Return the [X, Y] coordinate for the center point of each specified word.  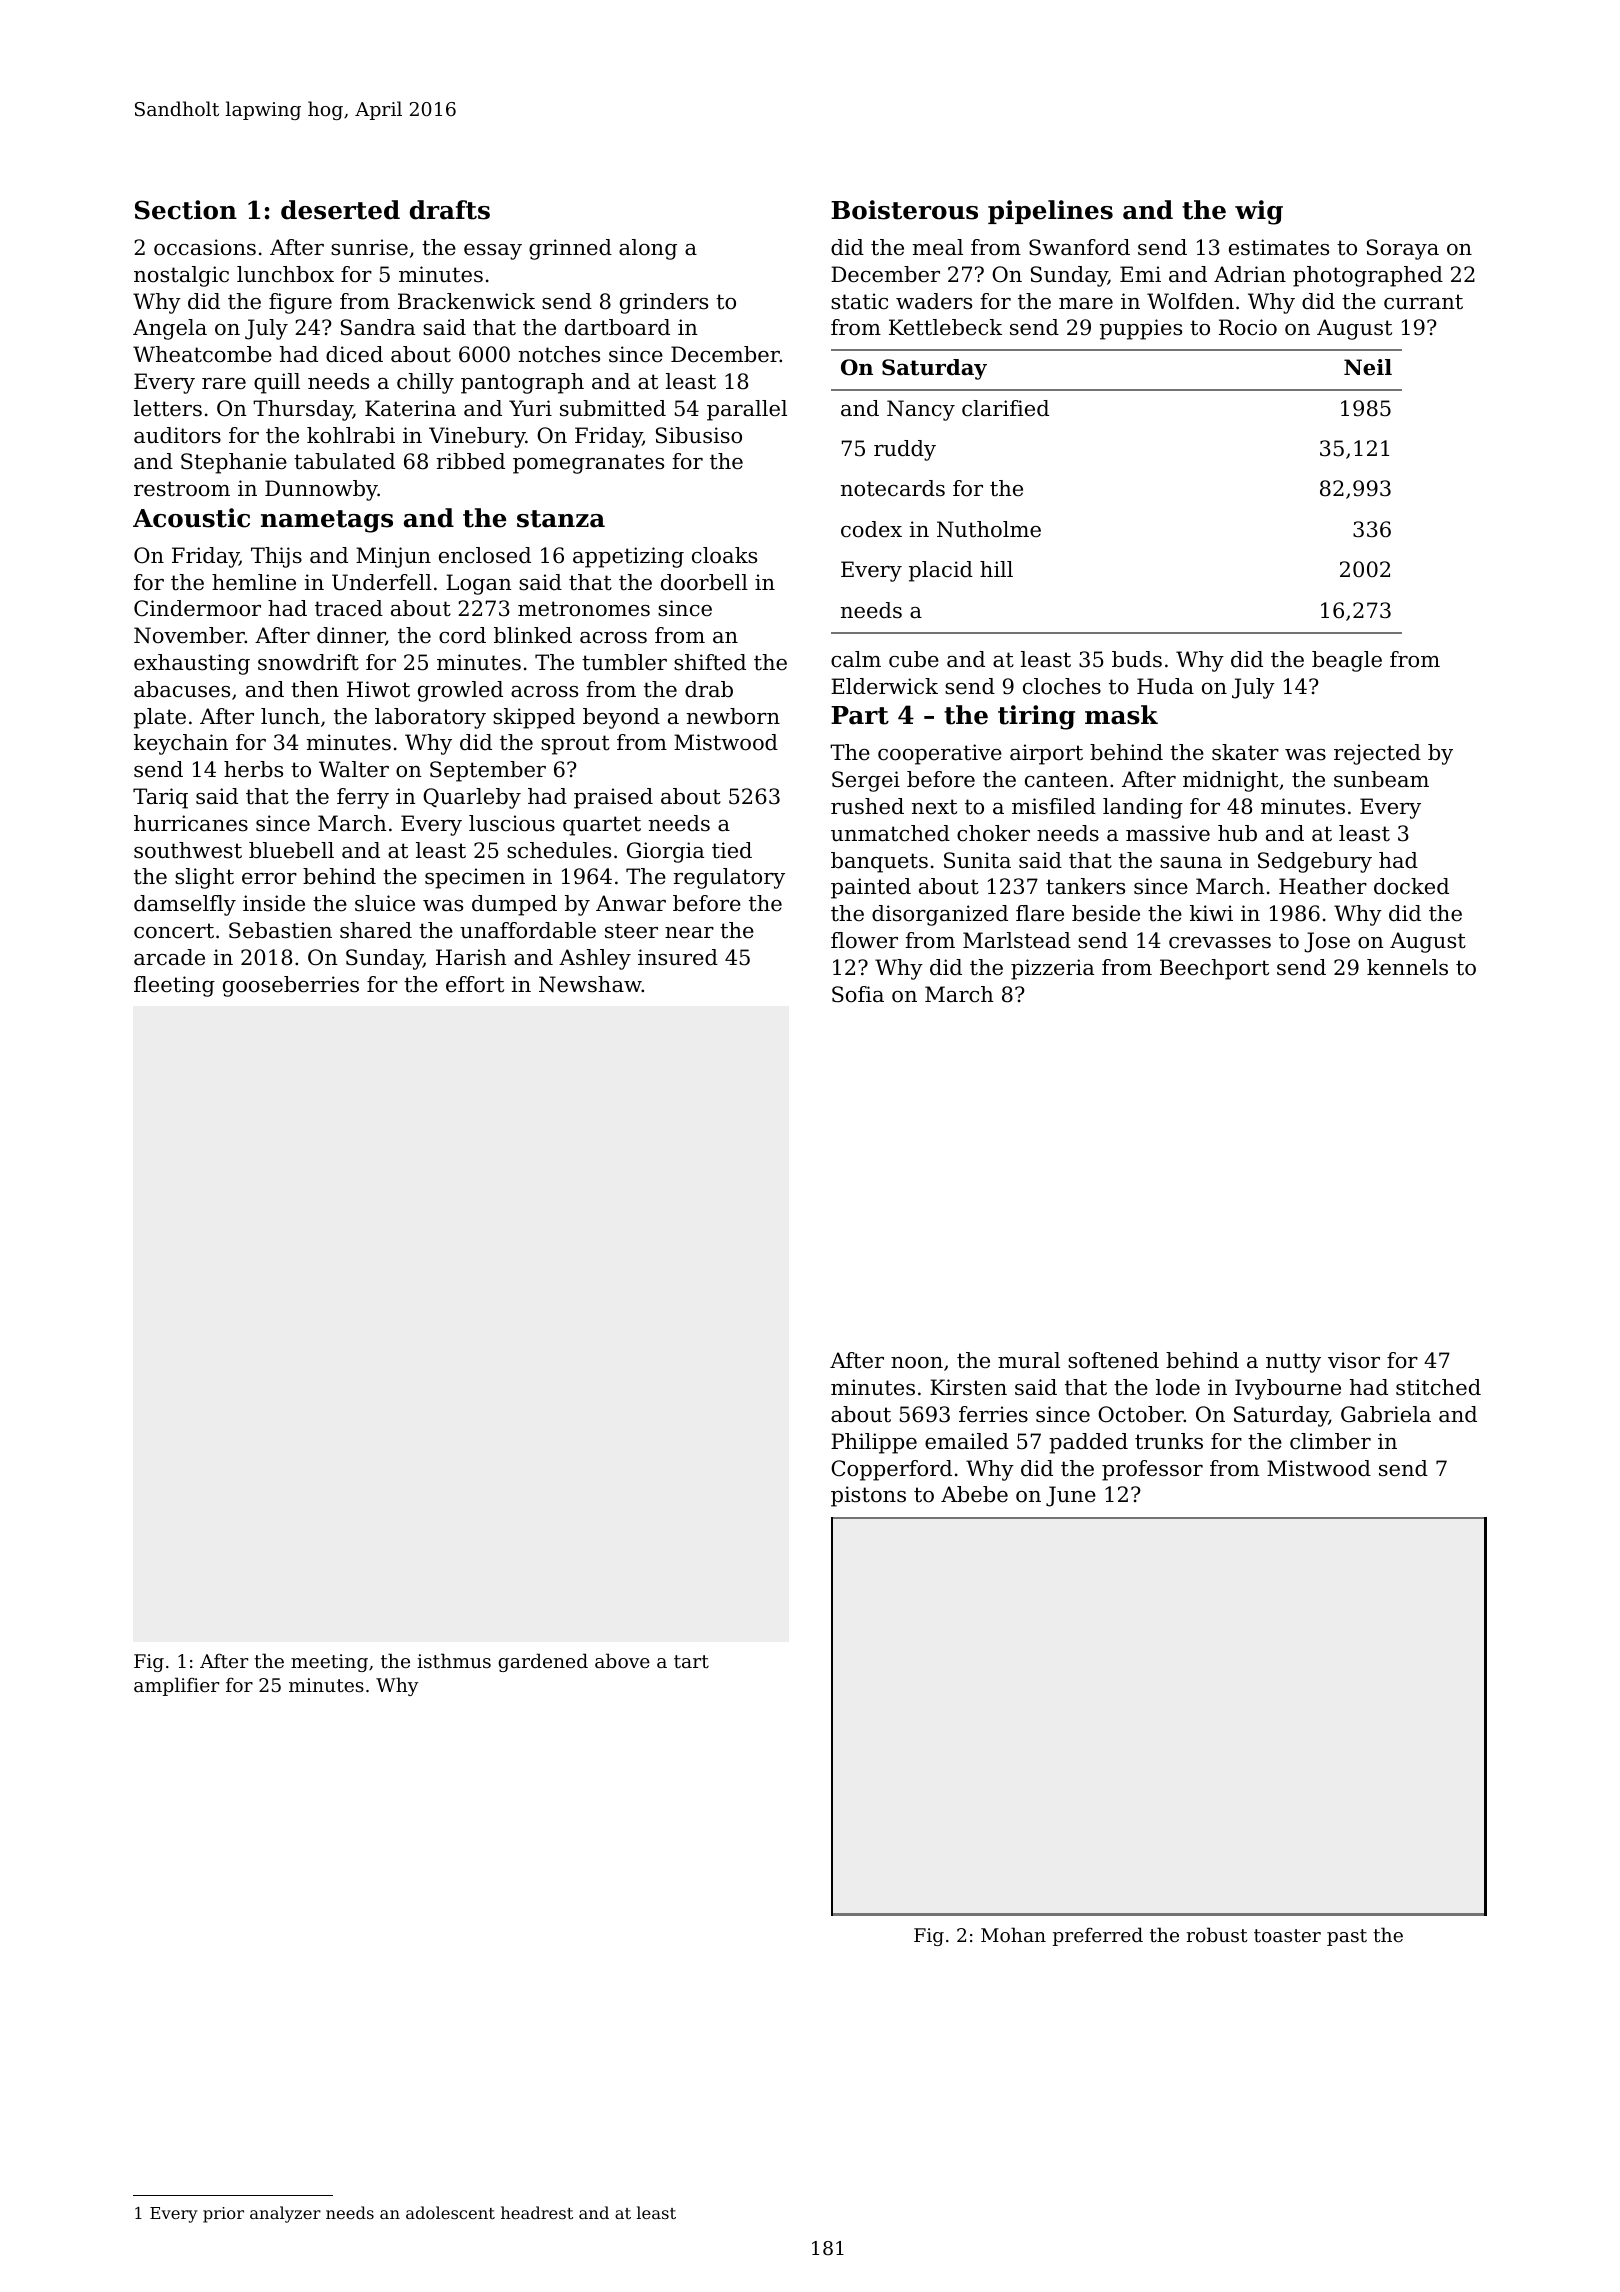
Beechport [1214, 969]
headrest [537, 2212]
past [1347, 1937]
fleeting [174, 986]
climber [1330, 1441]
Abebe [974, 1494]
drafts [450, 210]
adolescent [450, 2212]
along [648, 249]
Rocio [1248, 327]
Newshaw [590, 984]
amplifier [176, 1686]
